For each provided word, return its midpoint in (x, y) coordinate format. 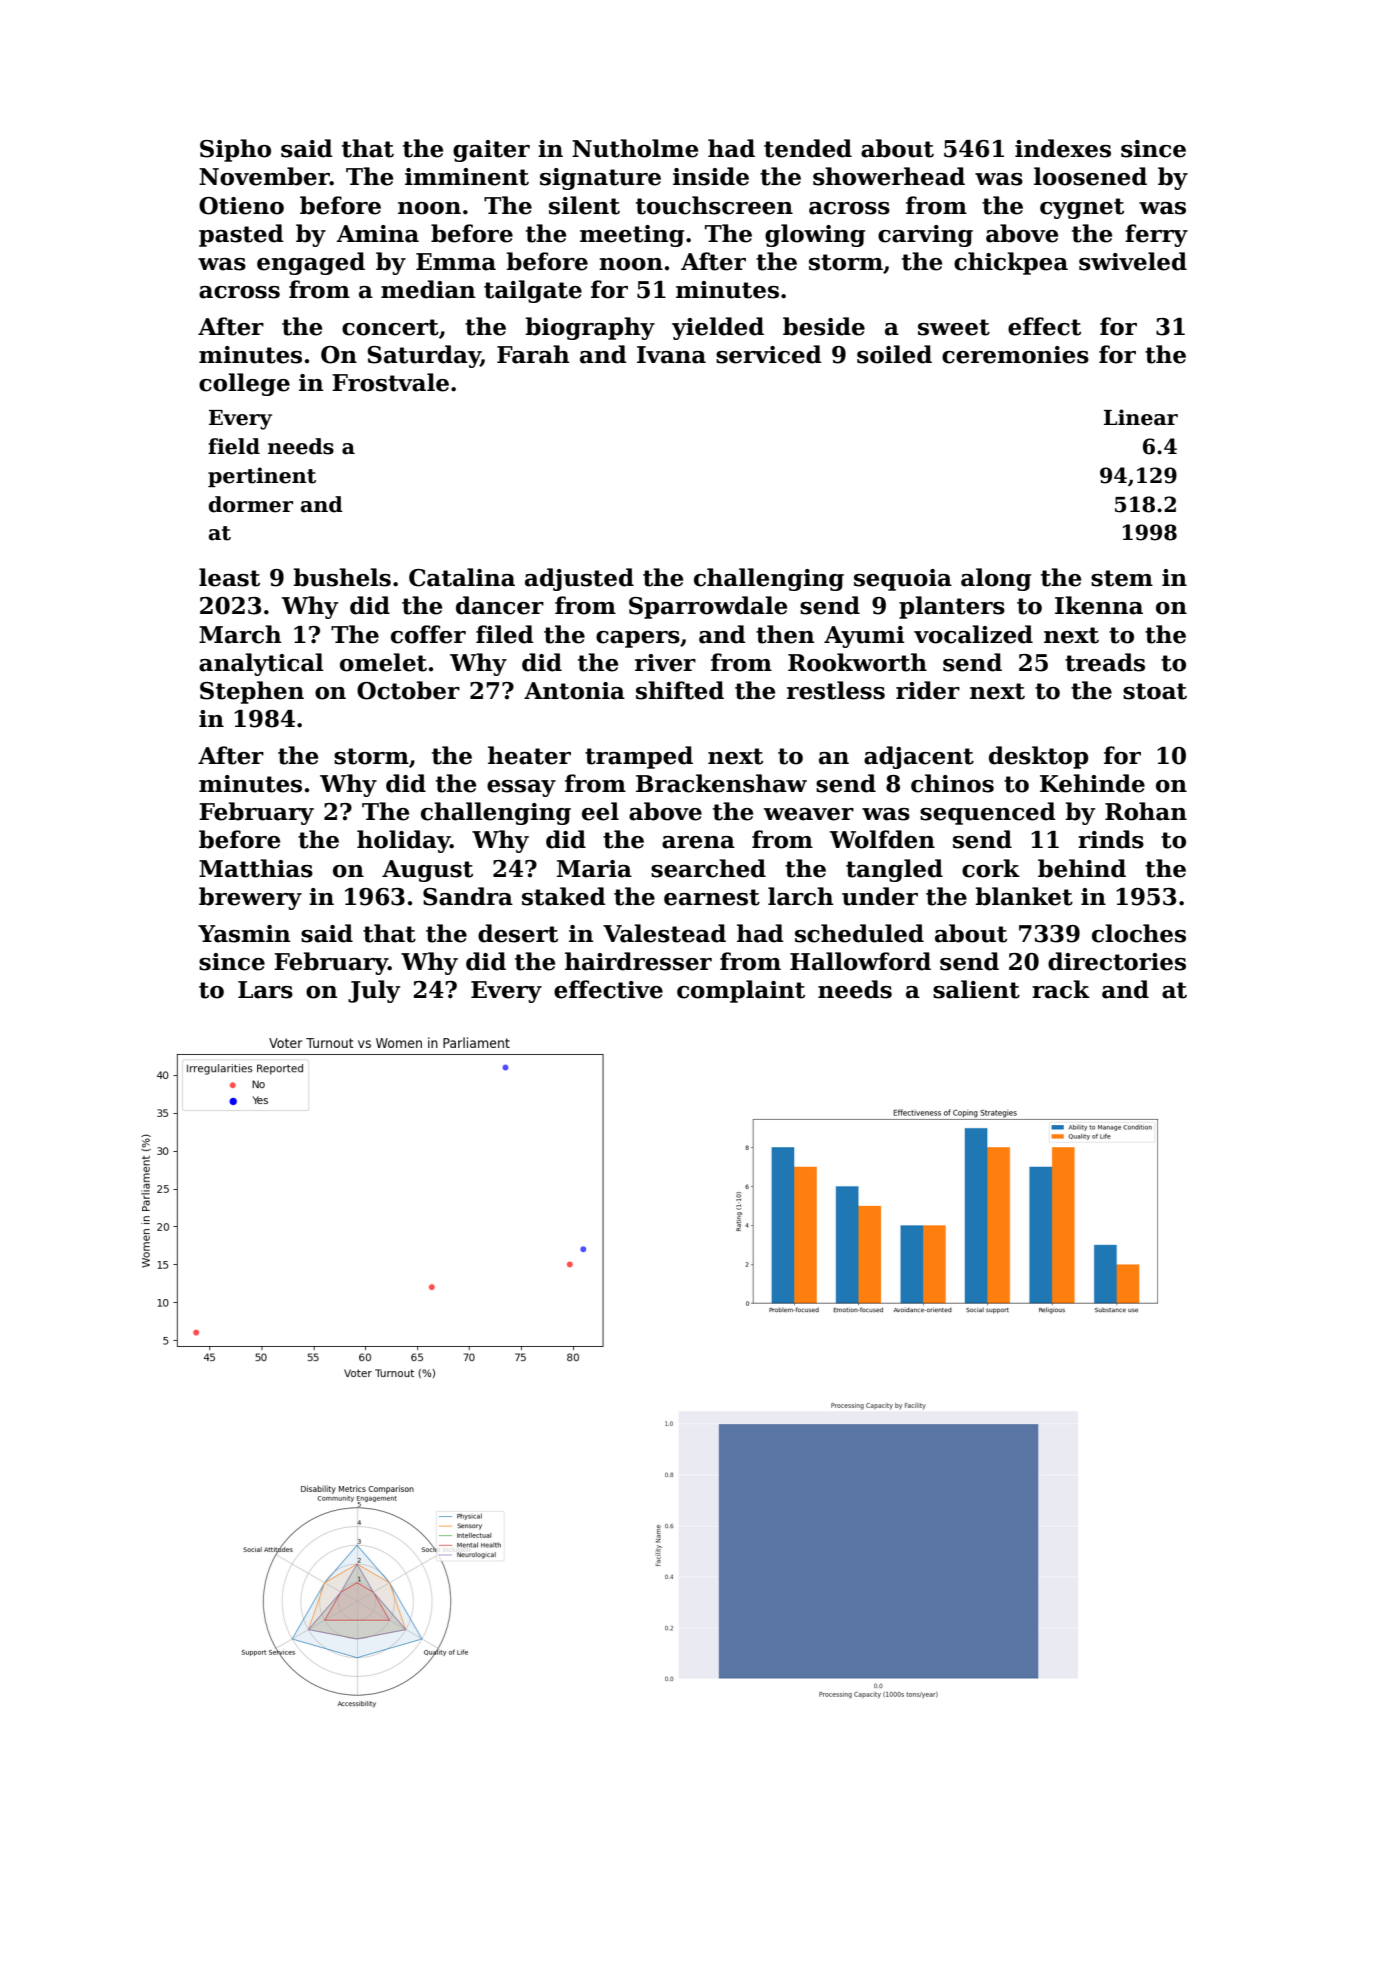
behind (1082, 868)
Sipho (235, 150)
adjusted (579, 579)
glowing (815, 235)
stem (1122, 578)
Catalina (462, 577)
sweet (954, 327)
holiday (403, 841)
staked (564, 896)
